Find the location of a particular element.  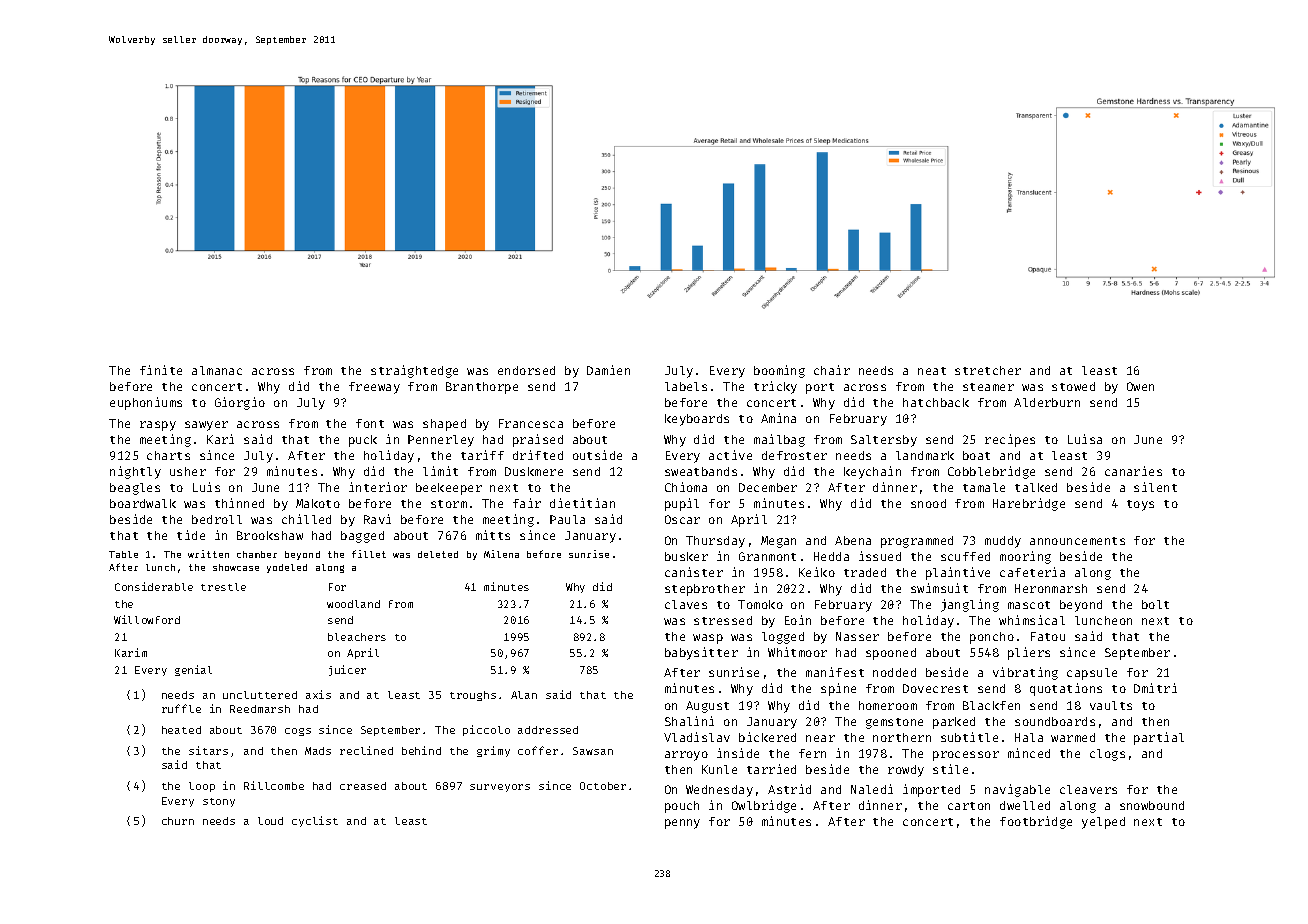

genial is located at coordinates (193, 670).
